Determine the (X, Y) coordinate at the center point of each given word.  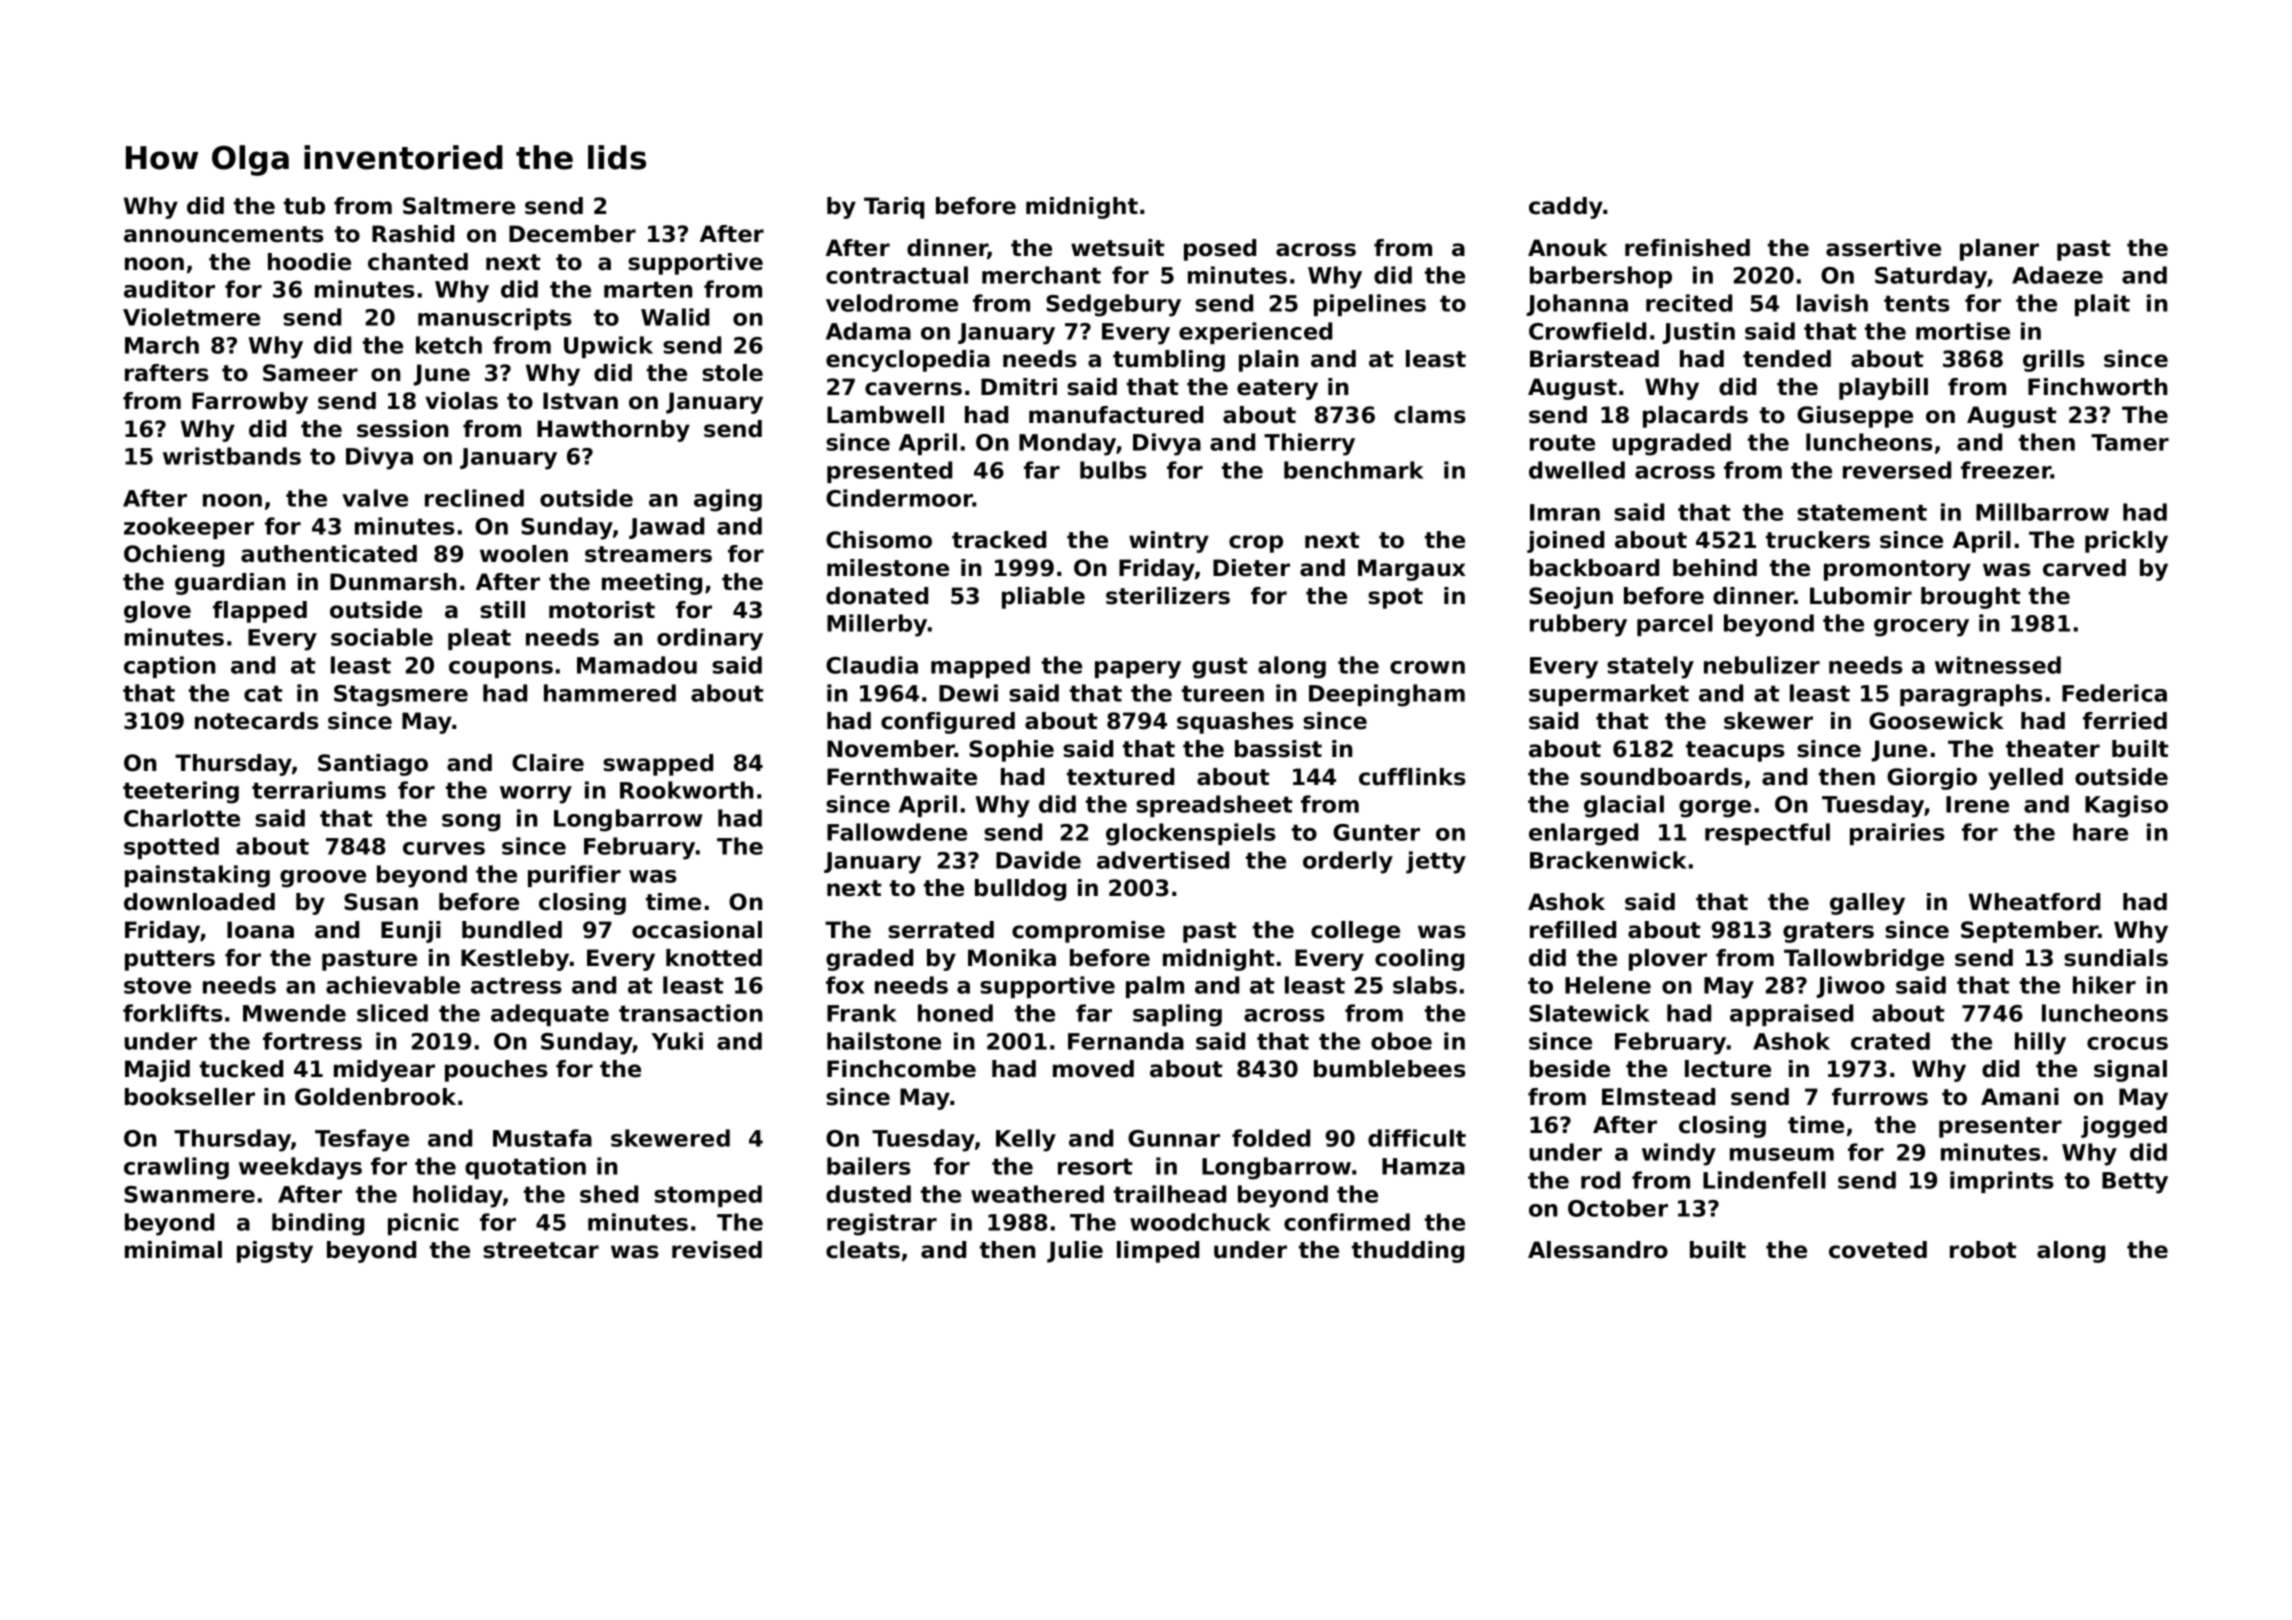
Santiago (373, 765)
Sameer (310, 373)
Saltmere (459, 206)
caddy (1566, 208)
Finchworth (2097, 387)
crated (1890, 1041)
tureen (1223, 693)
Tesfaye (362, 1140)
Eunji (411, 932)
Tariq (894, 208)
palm (1155, 987)
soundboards (1661, 777)
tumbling (1169, 361)
